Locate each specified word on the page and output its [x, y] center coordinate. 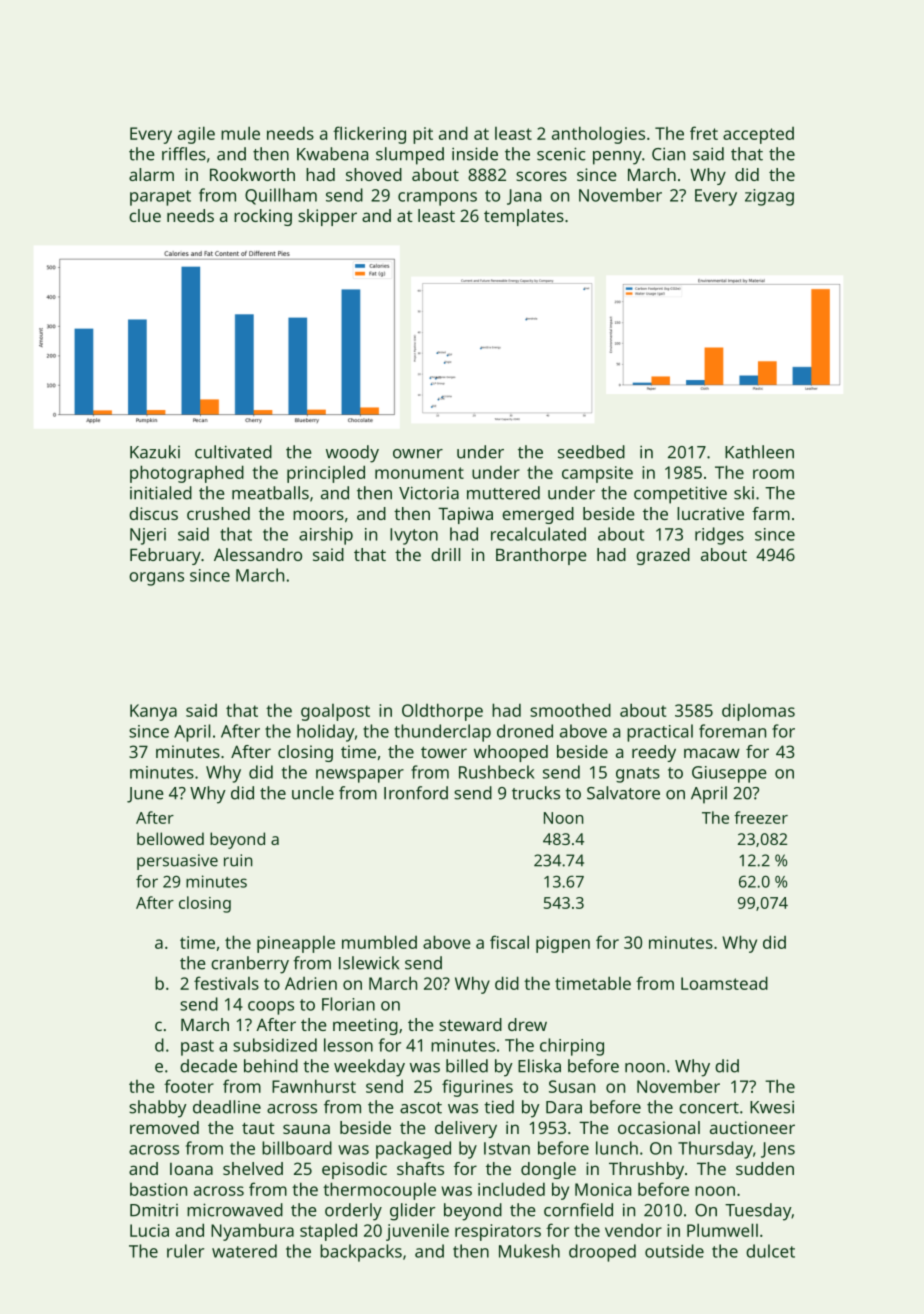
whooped [511, 753]
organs [156, 579]
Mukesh [529, 1251]
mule [240, 133]
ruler [185, 1251]
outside [674, 1251]
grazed [663, 556]
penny [617, 158]
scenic [561, 154]
